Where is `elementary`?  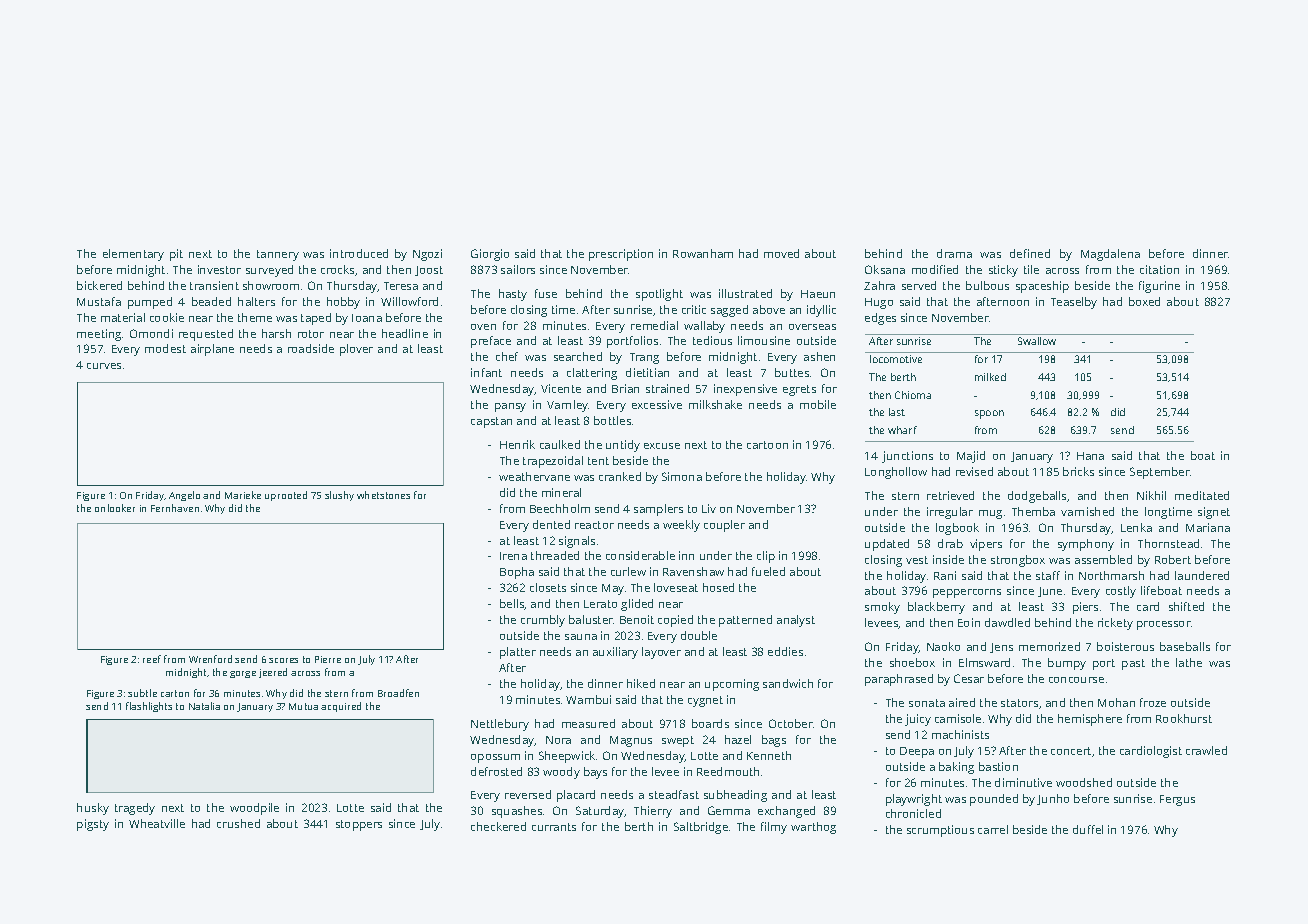 elementary is located at coordinates (133, 255).
